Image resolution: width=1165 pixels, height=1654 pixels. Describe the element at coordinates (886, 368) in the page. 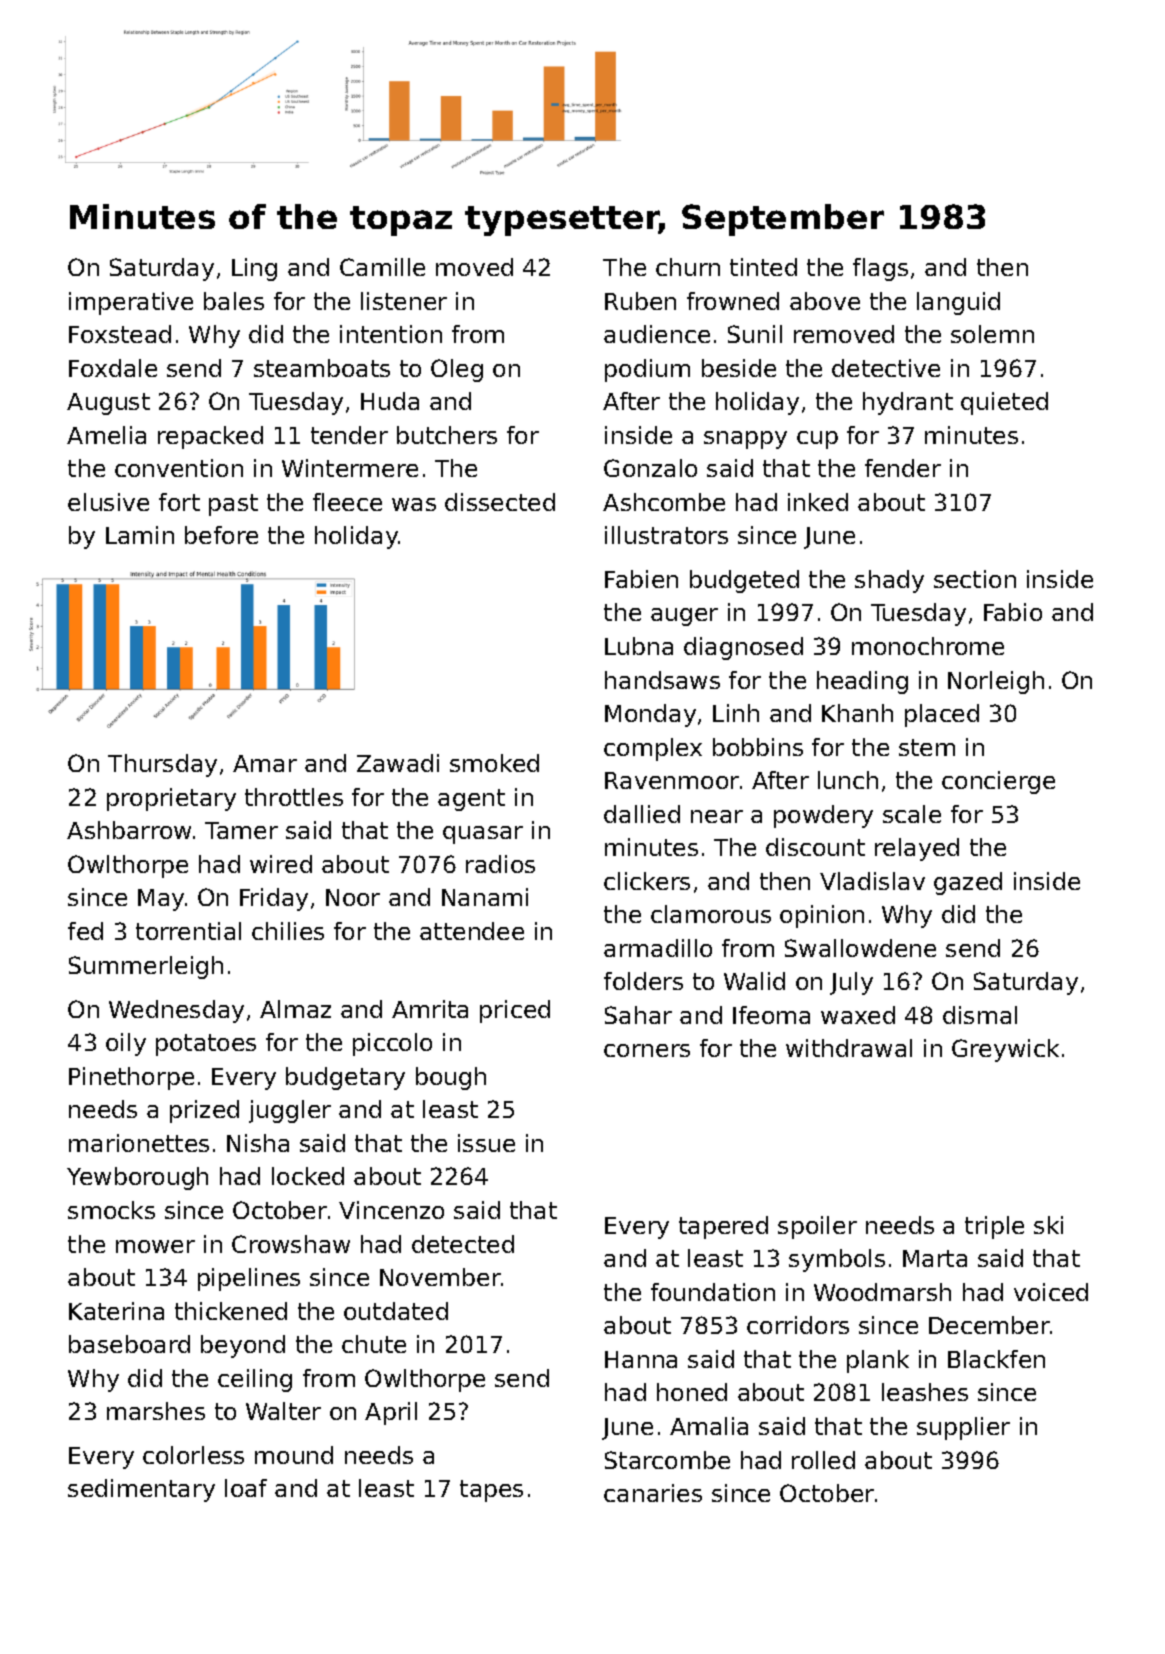

I see `detective` at that location.
